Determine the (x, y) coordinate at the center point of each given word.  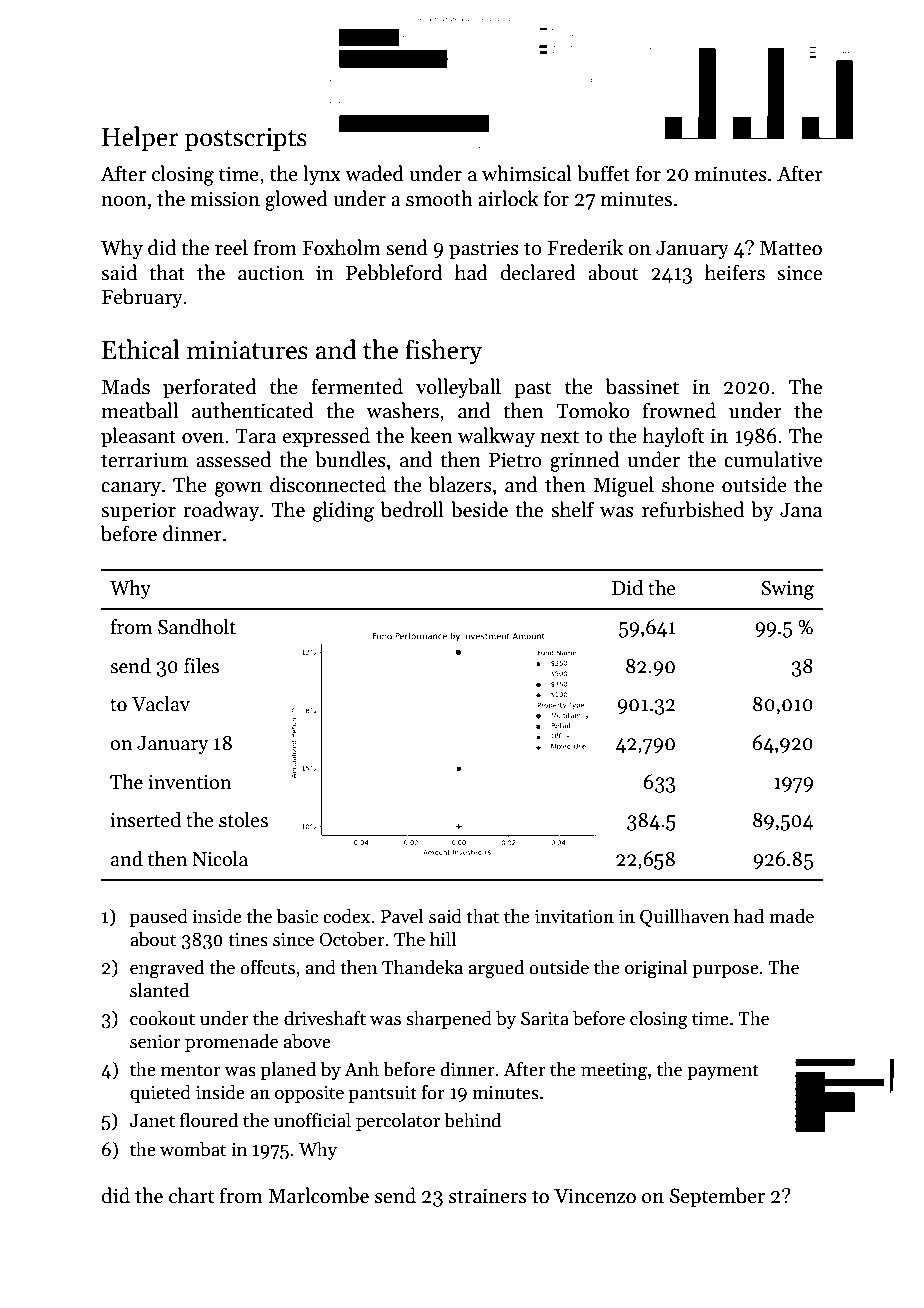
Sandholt (197, 627)
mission (225, 199)
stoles (243, 820)
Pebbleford (394, 272)
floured (209, 1120)
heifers (735, 272)
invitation (574, 916)
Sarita (545, 1018)
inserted (145, 820)
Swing (787, 590)
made (791, 916)
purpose (725, 971)
